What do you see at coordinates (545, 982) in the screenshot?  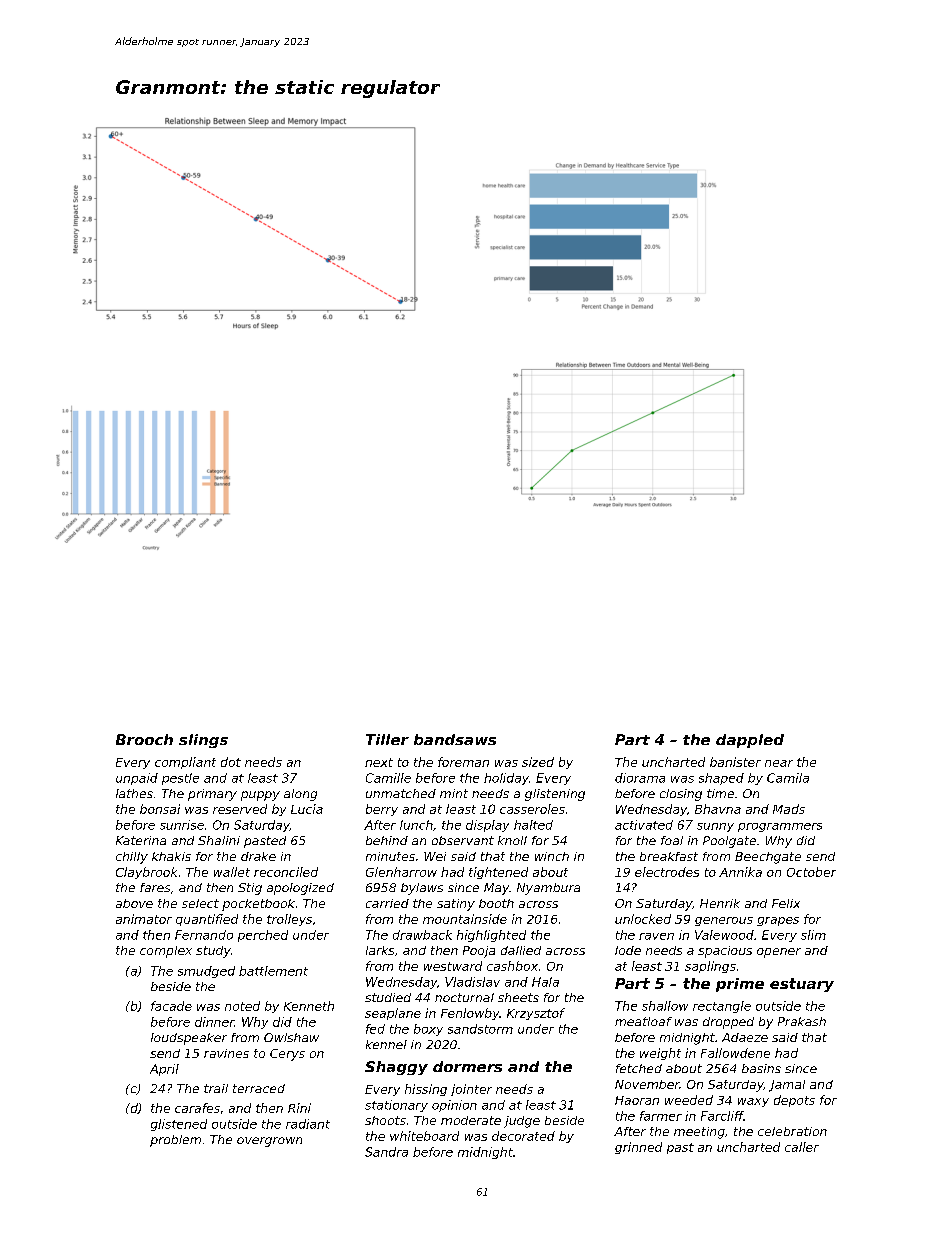 I see `Hala` at bounding box center [545, 982].
